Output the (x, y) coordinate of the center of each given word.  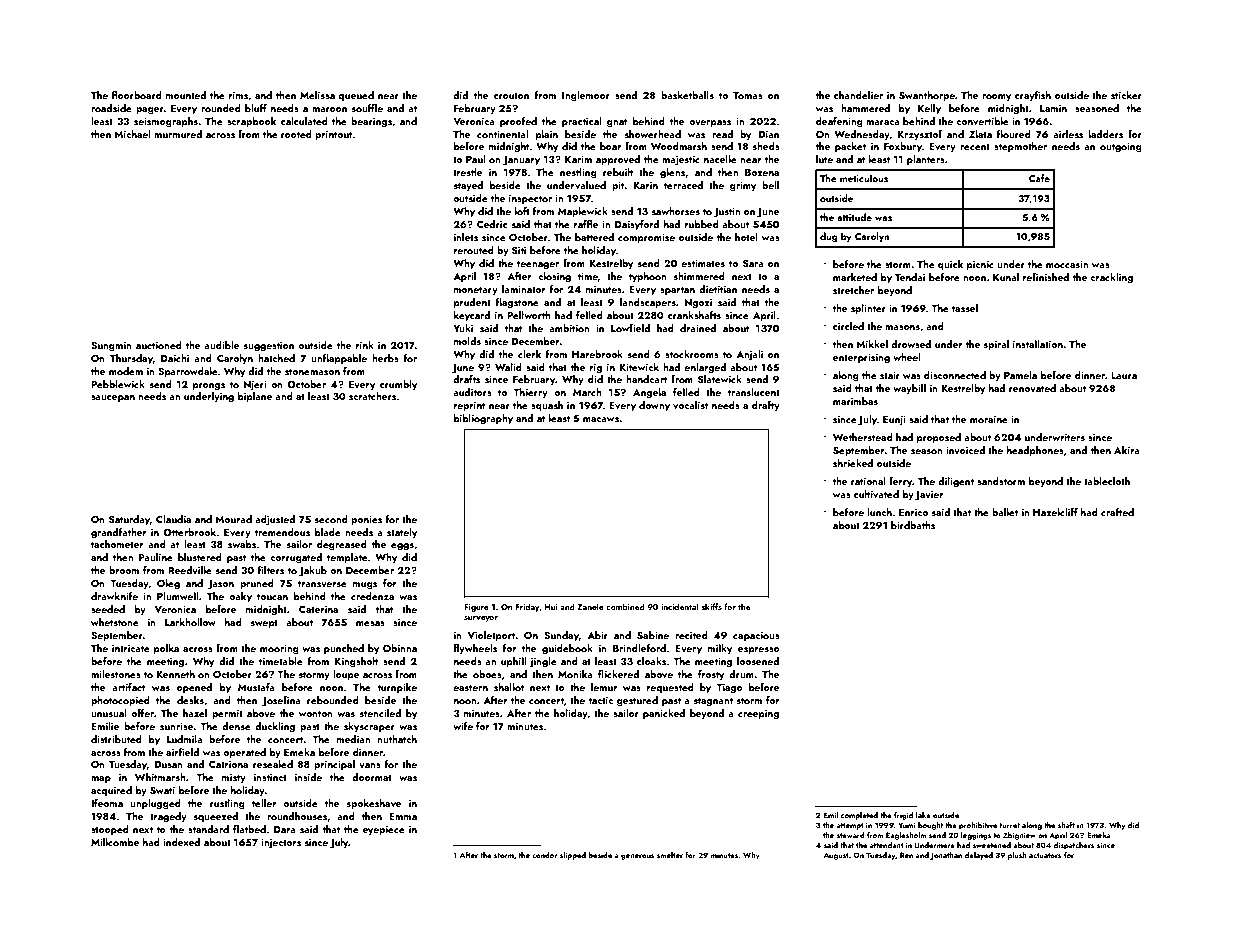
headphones (1035, 451)
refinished (1046, 277)
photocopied (120, 701)
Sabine (653, 635)
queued (356, 96)
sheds (766, 146)
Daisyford (637, 225)
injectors (281, 844)
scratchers (372, 396)
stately (402, 533)
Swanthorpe (927, 96)
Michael (132, 134)
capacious (756, 636)
